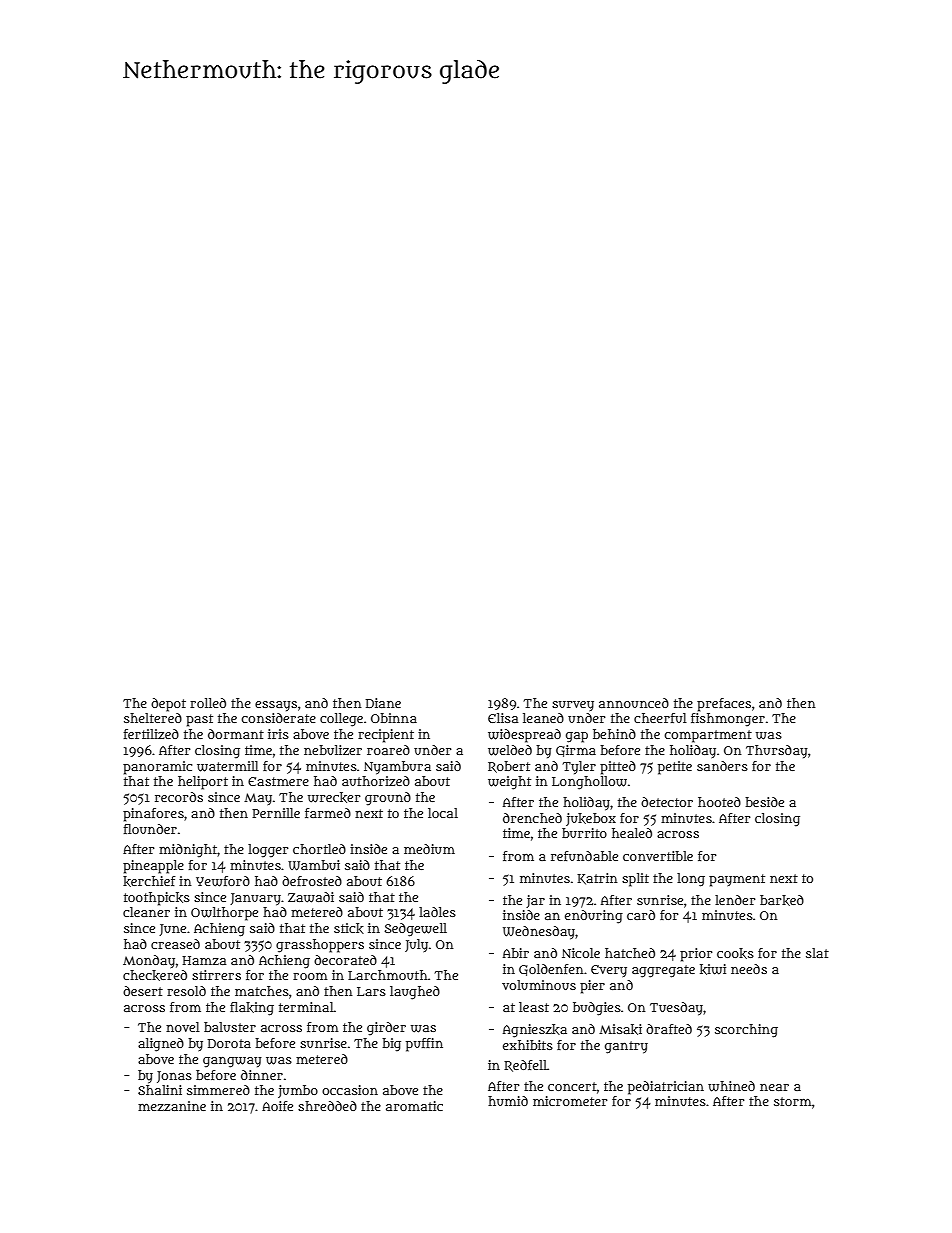 This image has width=952, height=1233. What do you see at coordinates (737, 880) in the image?
I see `payment` at bounding box center [737, 880].
